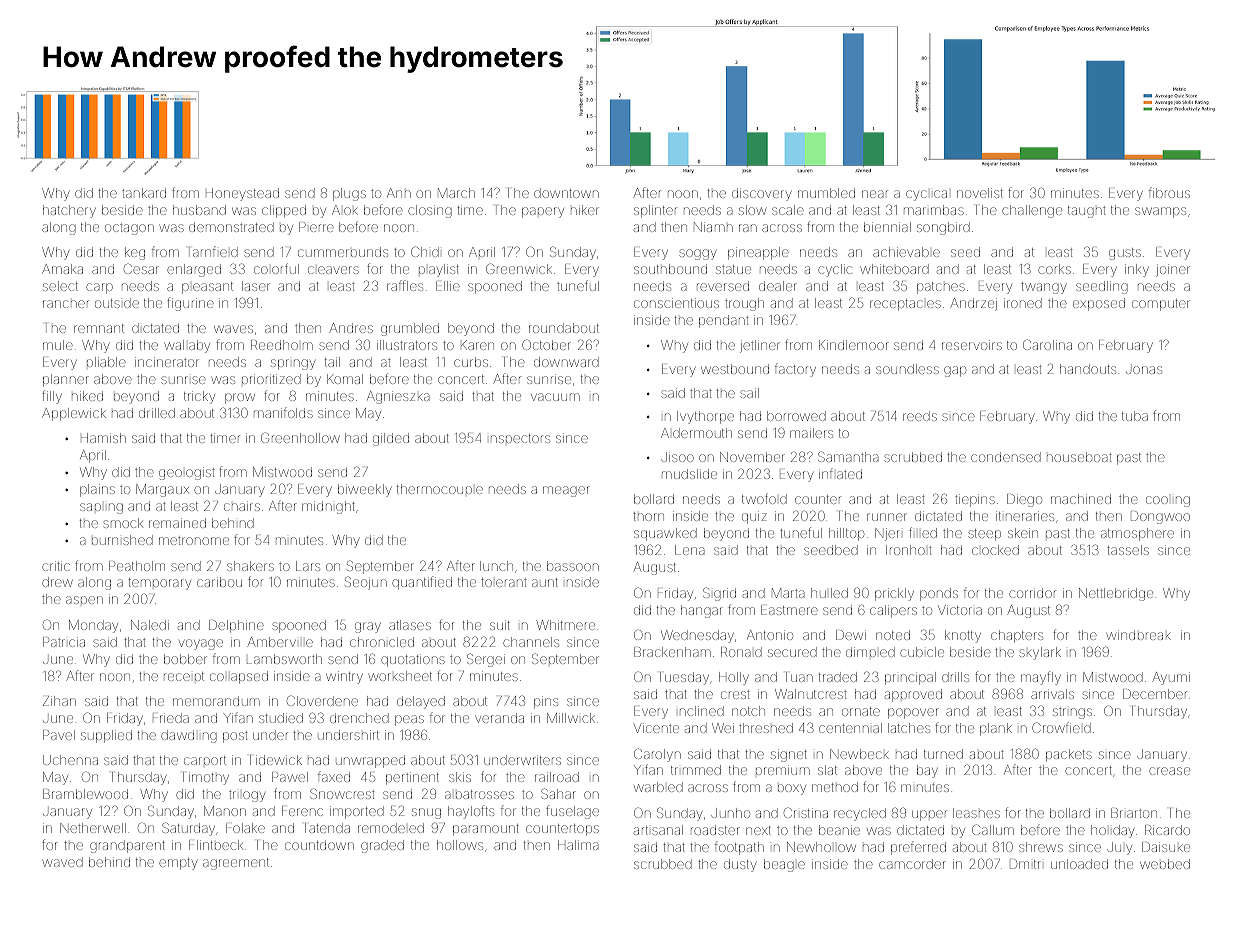 The width and height of the image is (1233, 952). What do you see at coordinates (875, 194) in the image?
I see `near` at bounding box center [875, 194].
